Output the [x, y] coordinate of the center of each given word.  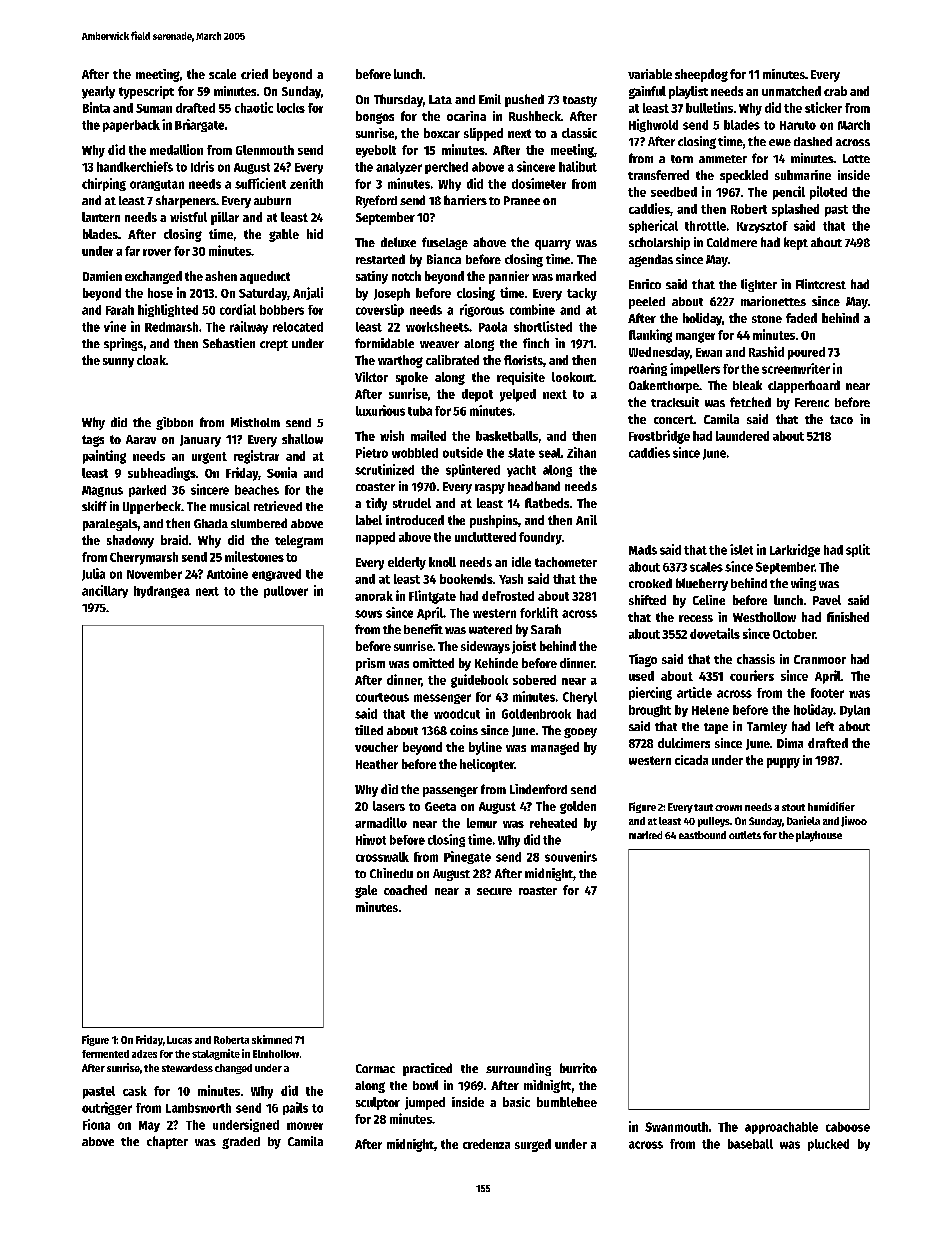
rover [157, 252]
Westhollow [764, 617]
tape [716, 728]
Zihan [581, 452]
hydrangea [162, 592]
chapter [167, 1142]
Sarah [546, 629]
